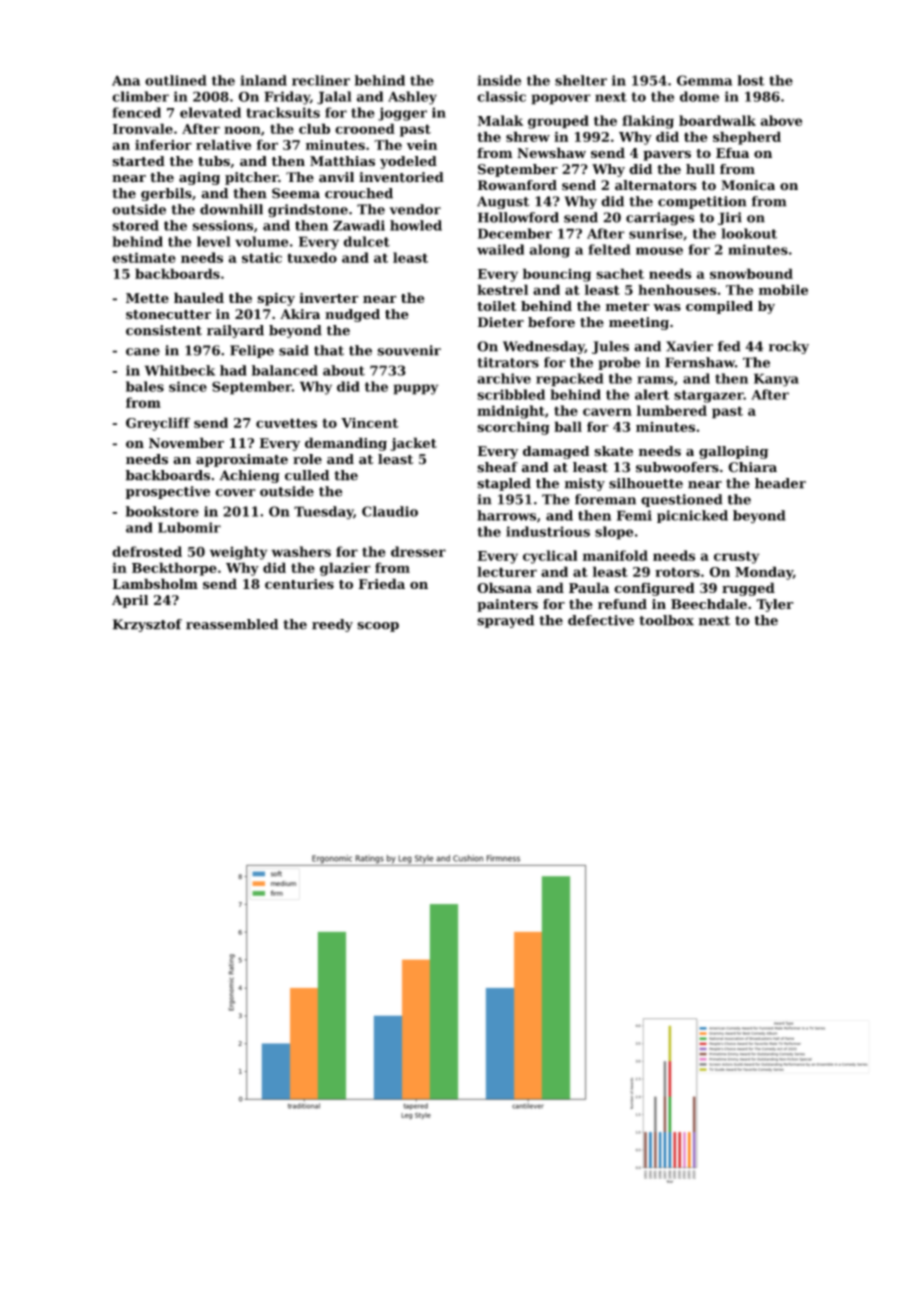 The width and height of the screenshot is (924, 1308). What do you see at coordinates (239, 553) in the screenshot?
I see `weighty` at bounding box center [239, 553].
